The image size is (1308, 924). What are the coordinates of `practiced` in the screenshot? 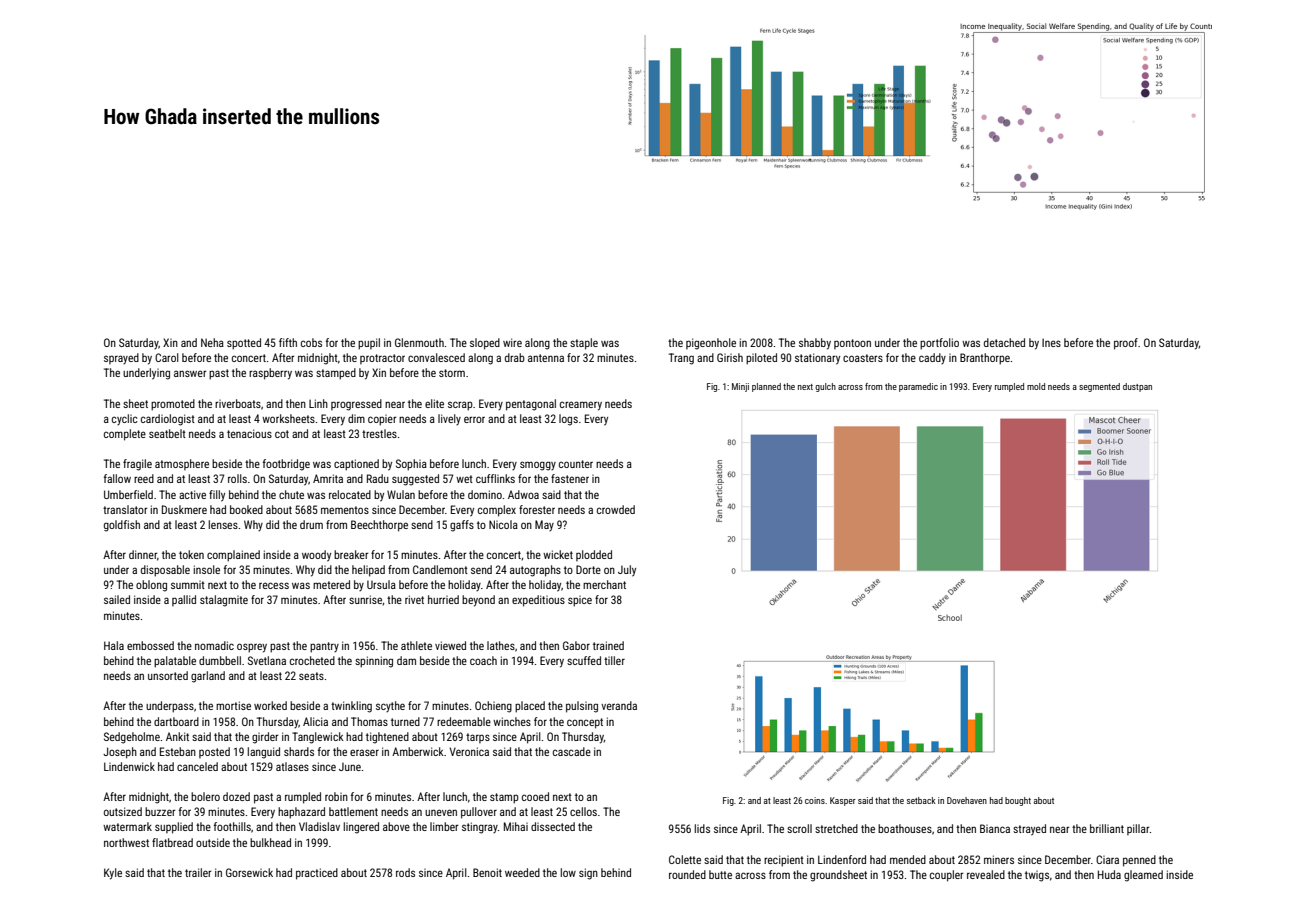 It's located at (317, 874).
